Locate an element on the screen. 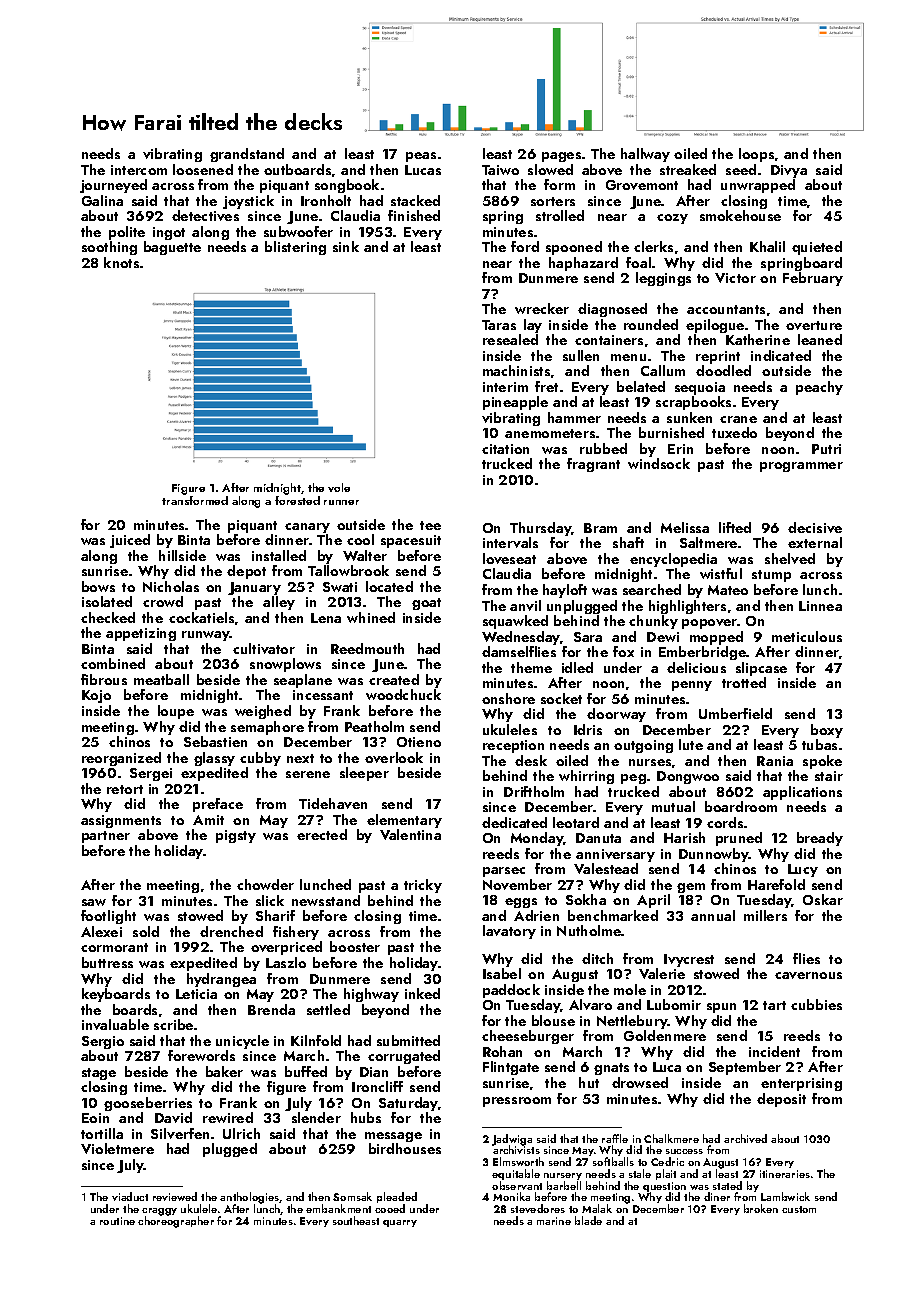  windsock is located at coordinates (659, 463).
